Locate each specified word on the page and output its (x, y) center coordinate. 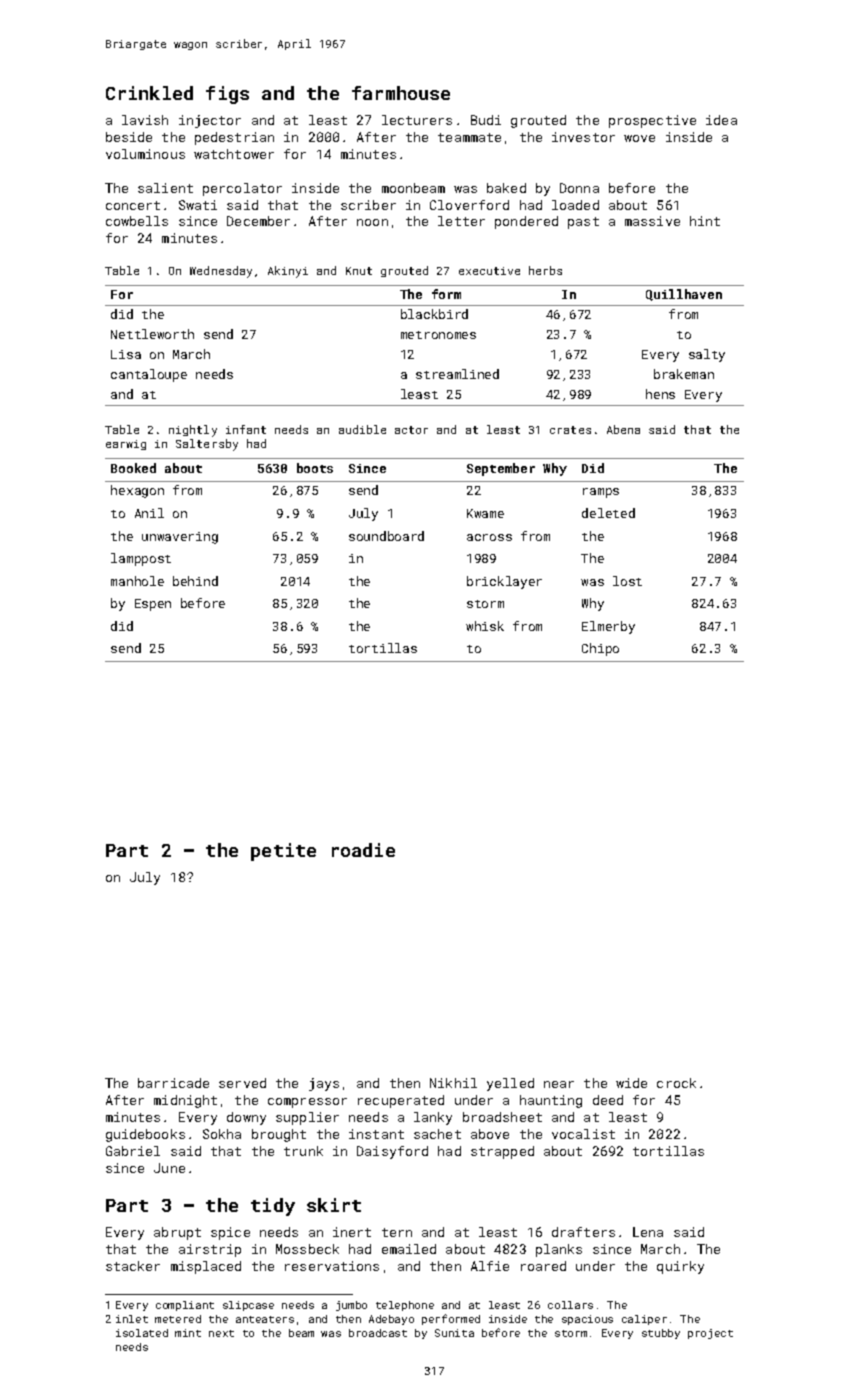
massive (652, 221)
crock (676, 1083)
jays (324, 1084)
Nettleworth (152, 334)
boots (315, 468)
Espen (153, 605)
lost (627, 581)
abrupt (177, 1233)
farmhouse (401, 93)
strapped (502, 1152)
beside (129, 137)
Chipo (600, 649)
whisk (485, 626)
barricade (173, 1083)
